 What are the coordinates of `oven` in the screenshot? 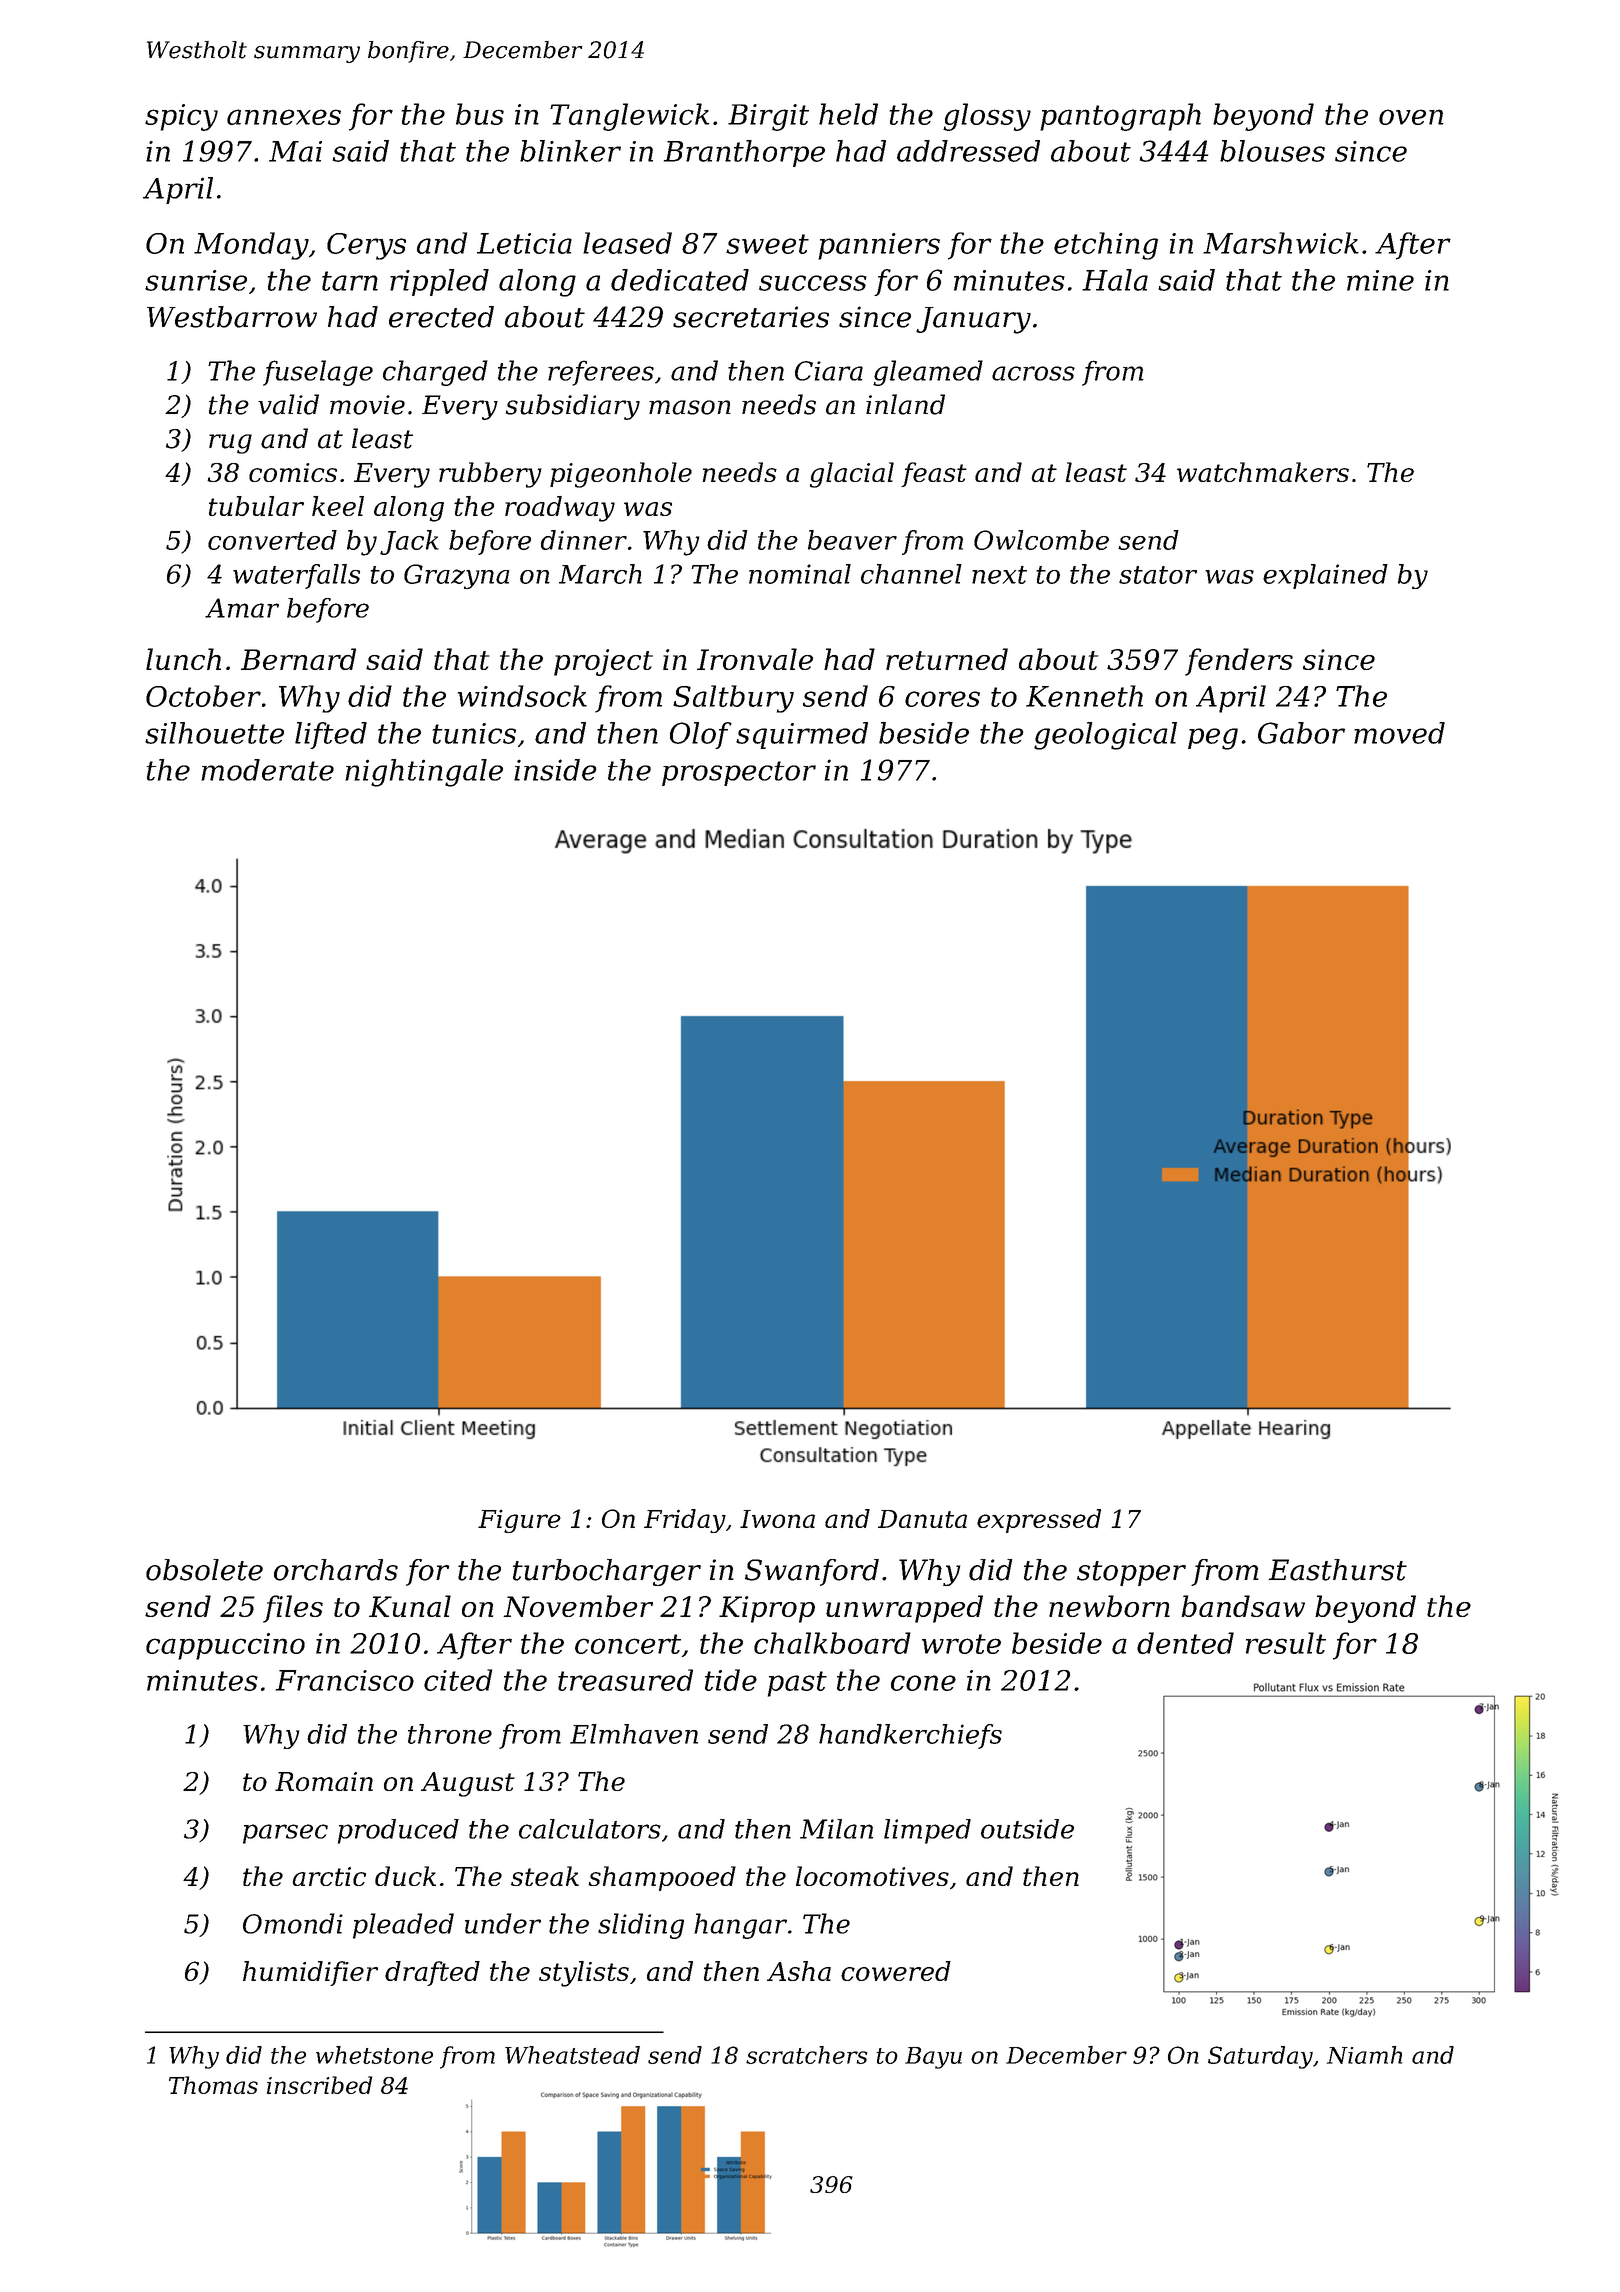 It's located at (1411, 117).
